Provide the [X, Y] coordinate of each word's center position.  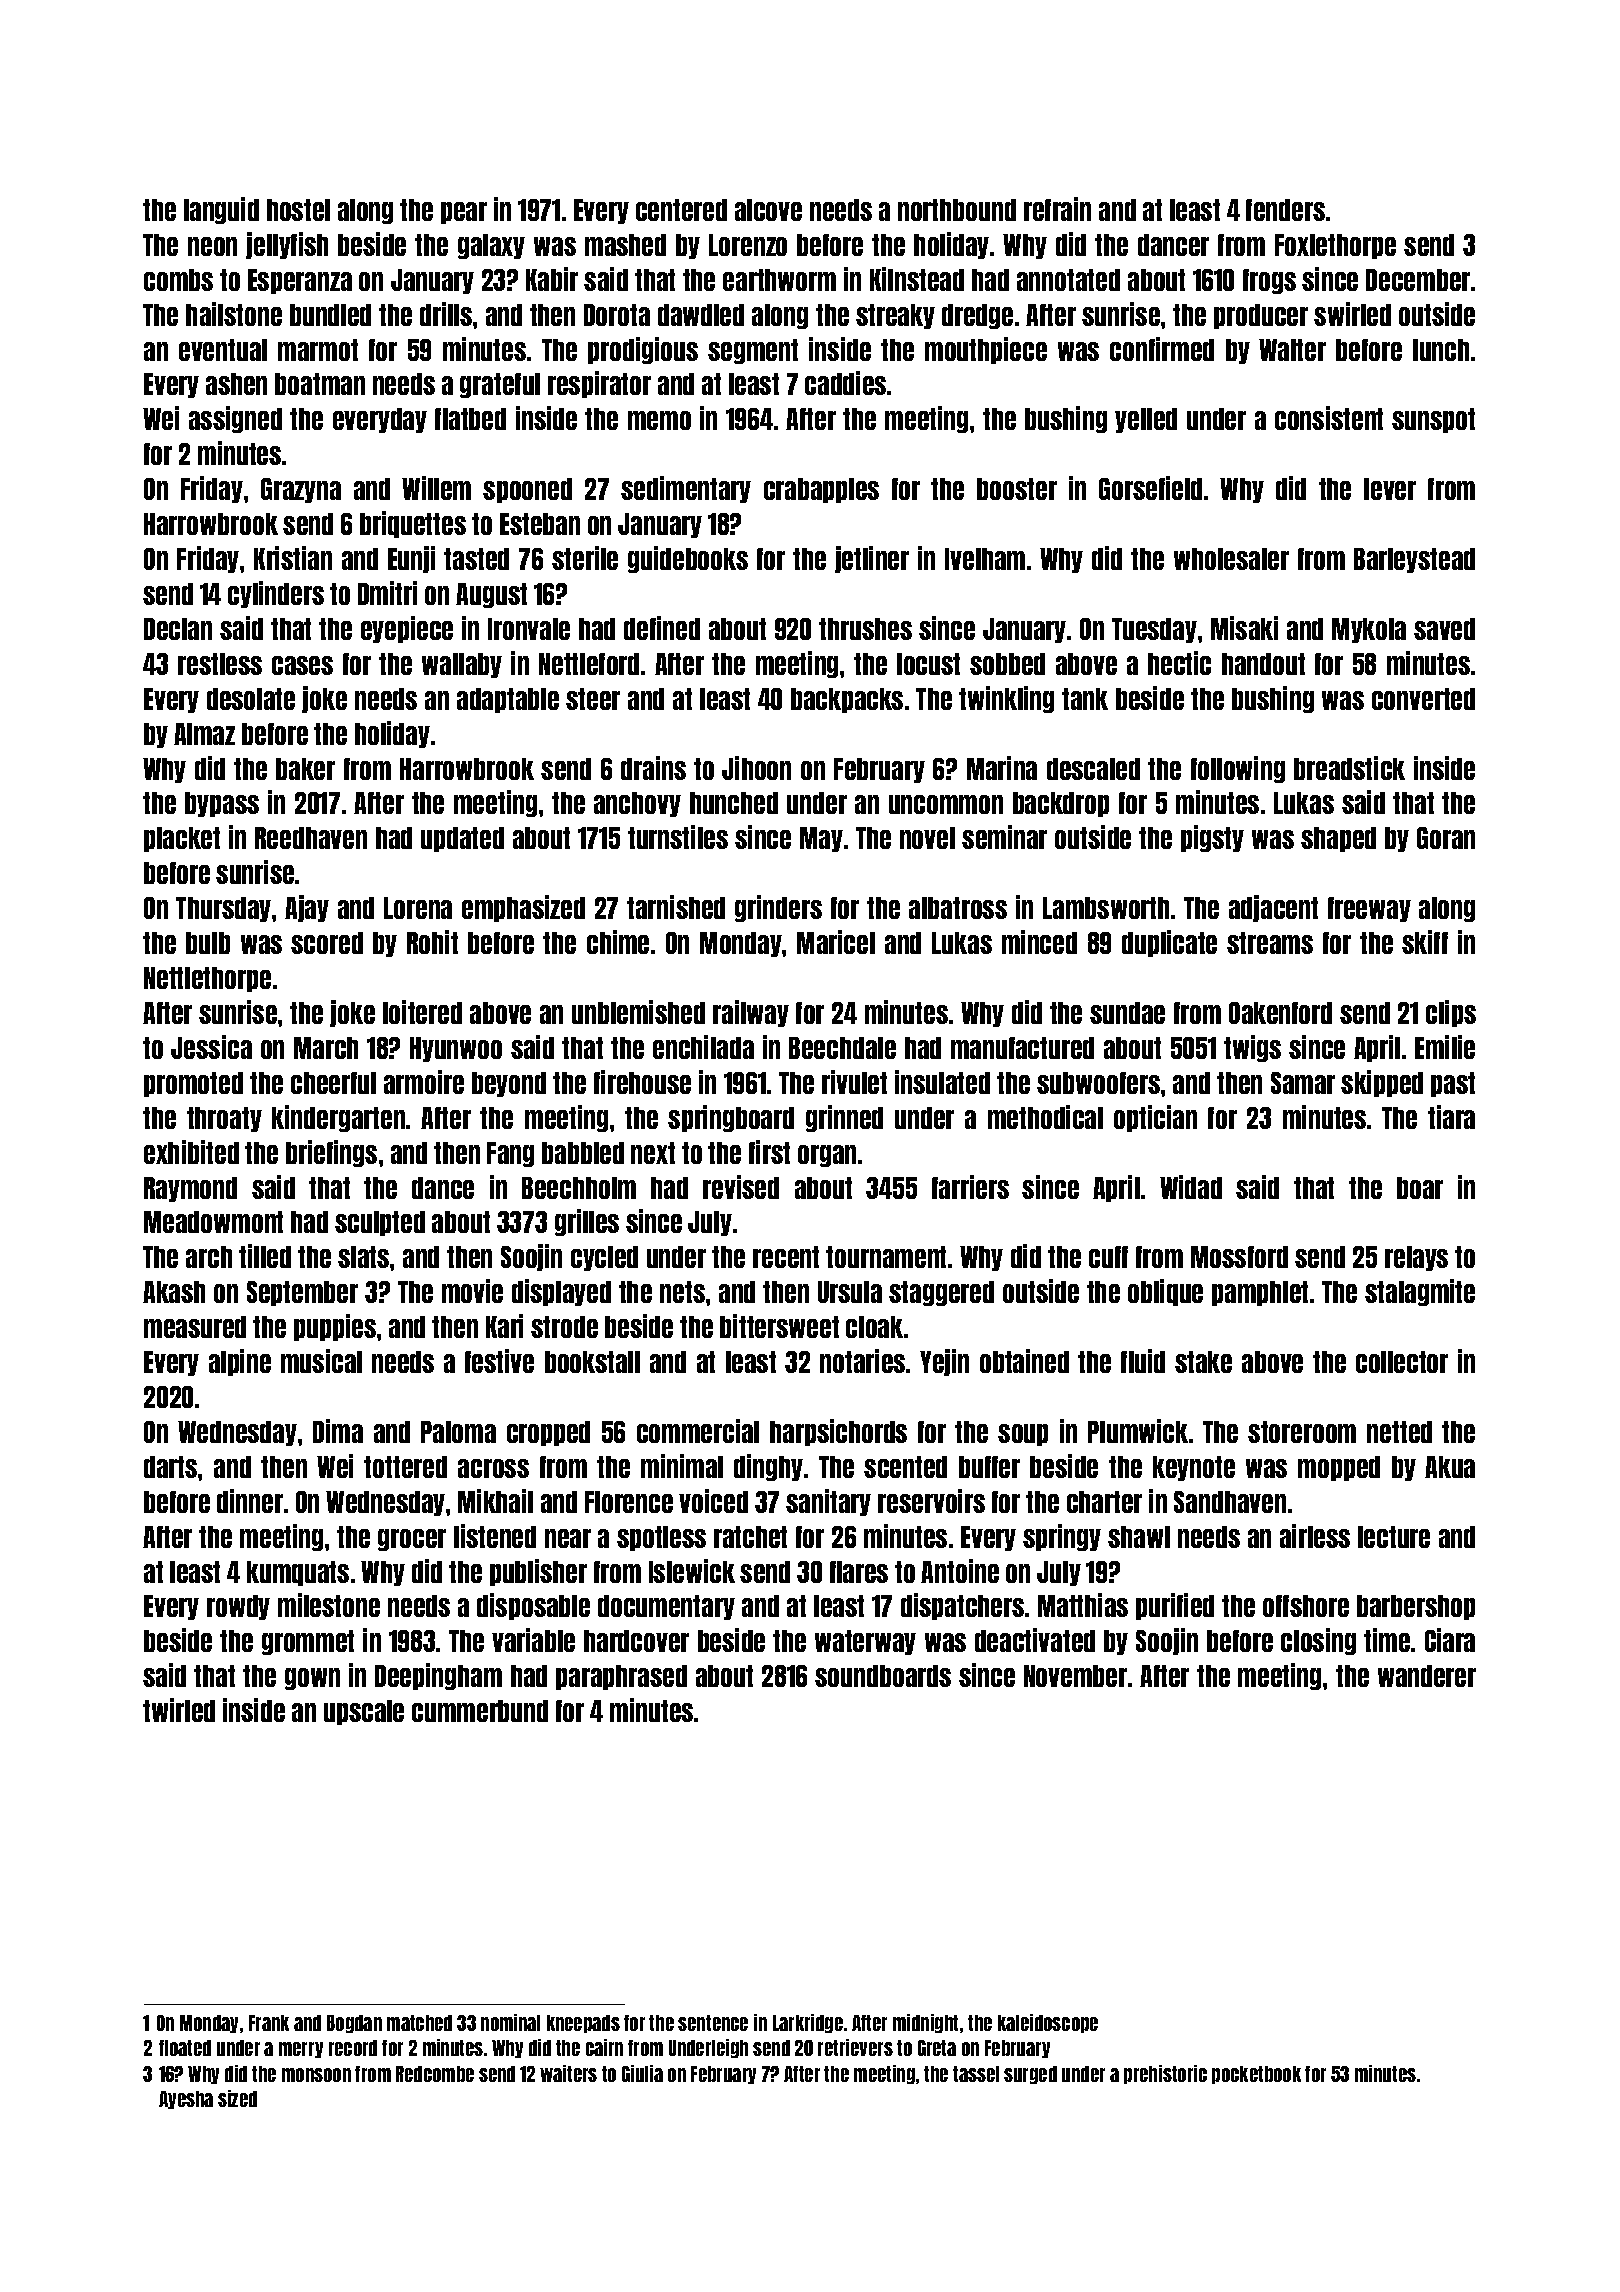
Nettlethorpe [207, 979]
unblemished [638, 1012]
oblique [1165, 1292]
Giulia [642, 2073]
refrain [1057, 209]
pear [464, 213]
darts [170, 1467]
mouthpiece [986, 350]
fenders [1285, 210]
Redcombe [435, 2074]
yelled [1146, 420]
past [1453, 1084]
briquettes [413, 524]
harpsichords [838, 1432]
